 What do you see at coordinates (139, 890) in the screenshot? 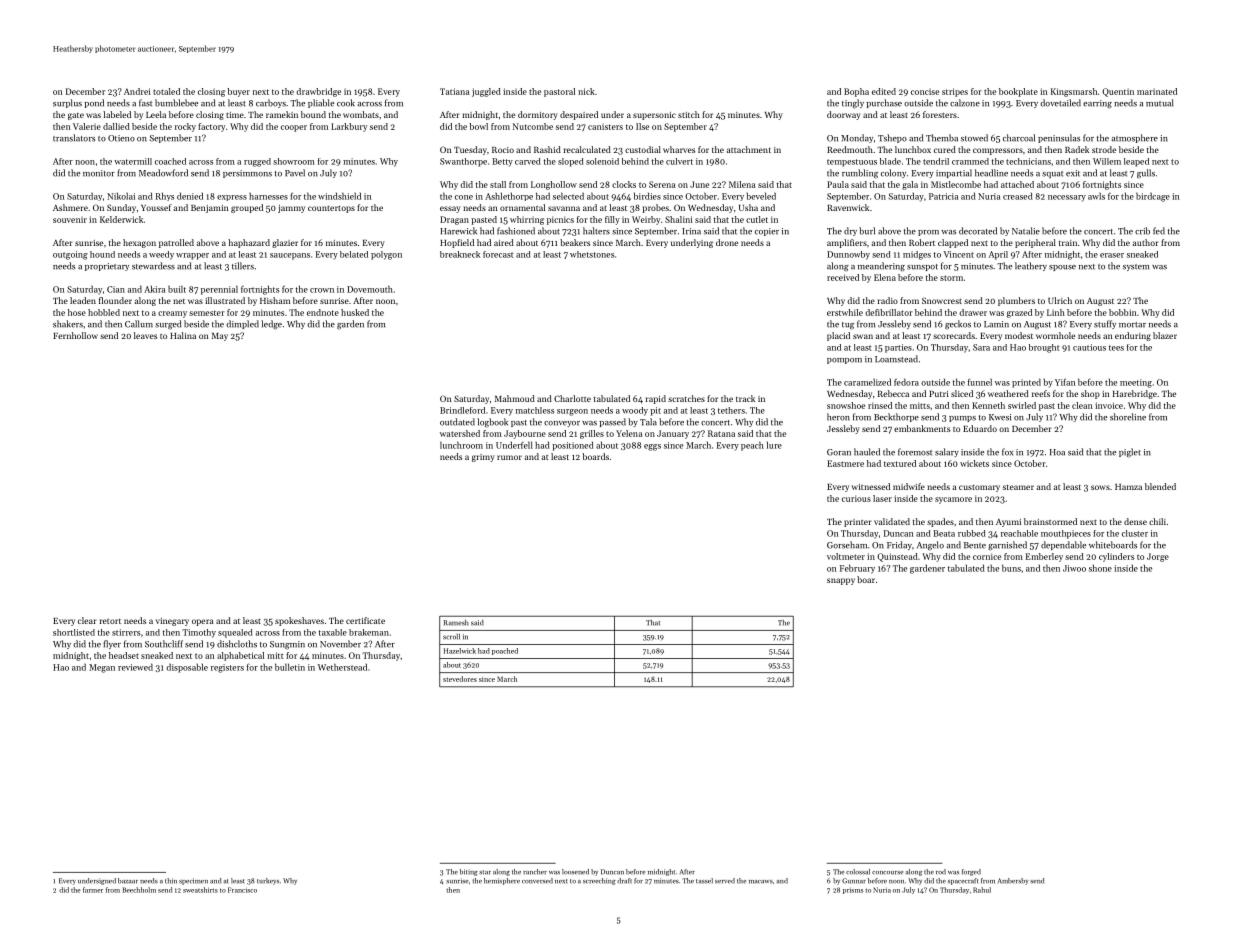
I see `Beechholm` at bounding box center [139, 890].
